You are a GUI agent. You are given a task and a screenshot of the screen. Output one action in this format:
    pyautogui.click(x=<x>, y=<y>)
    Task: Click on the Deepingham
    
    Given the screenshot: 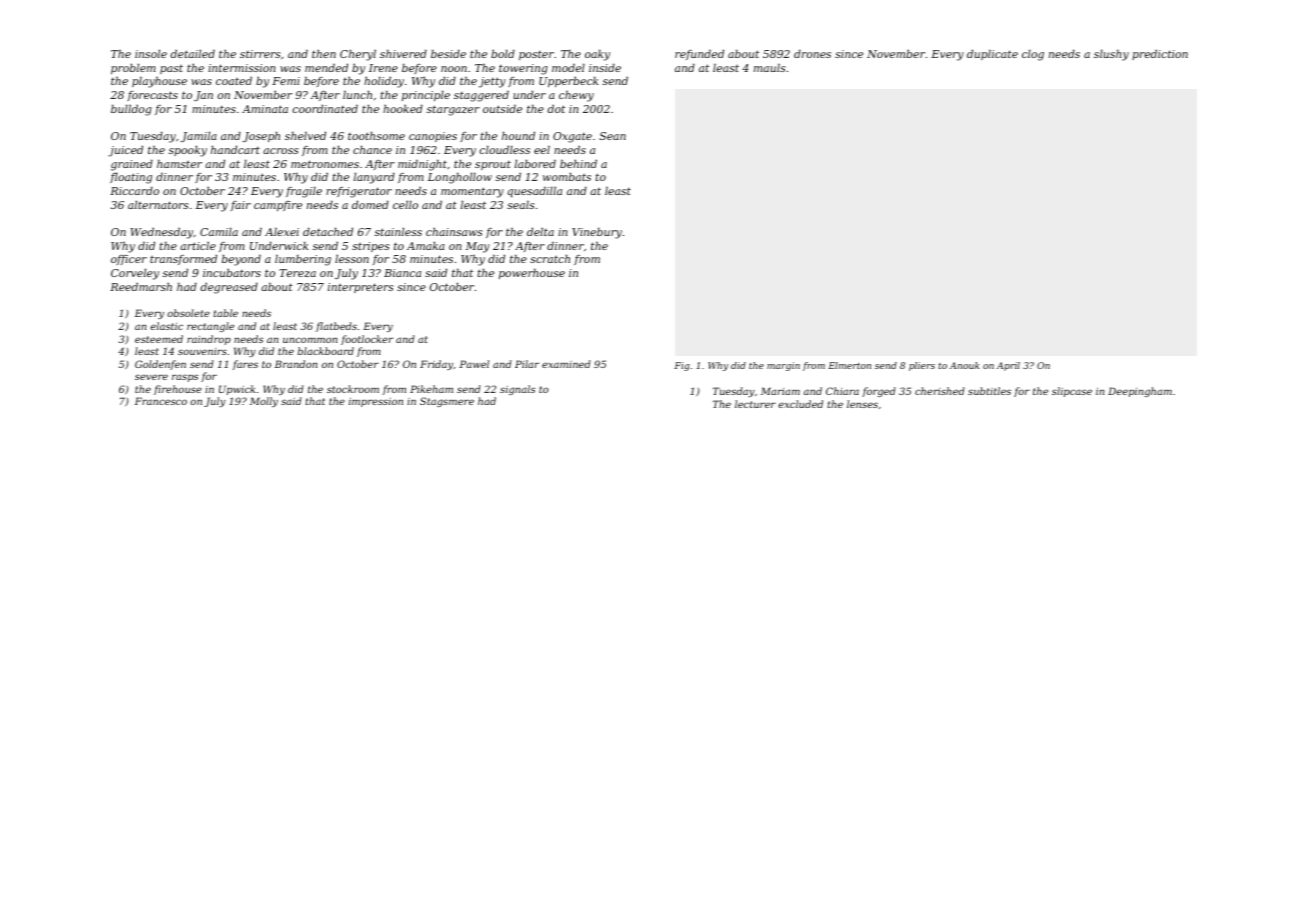 What is the action you would take?
    pyautogui.click(x=1140, y=392)
